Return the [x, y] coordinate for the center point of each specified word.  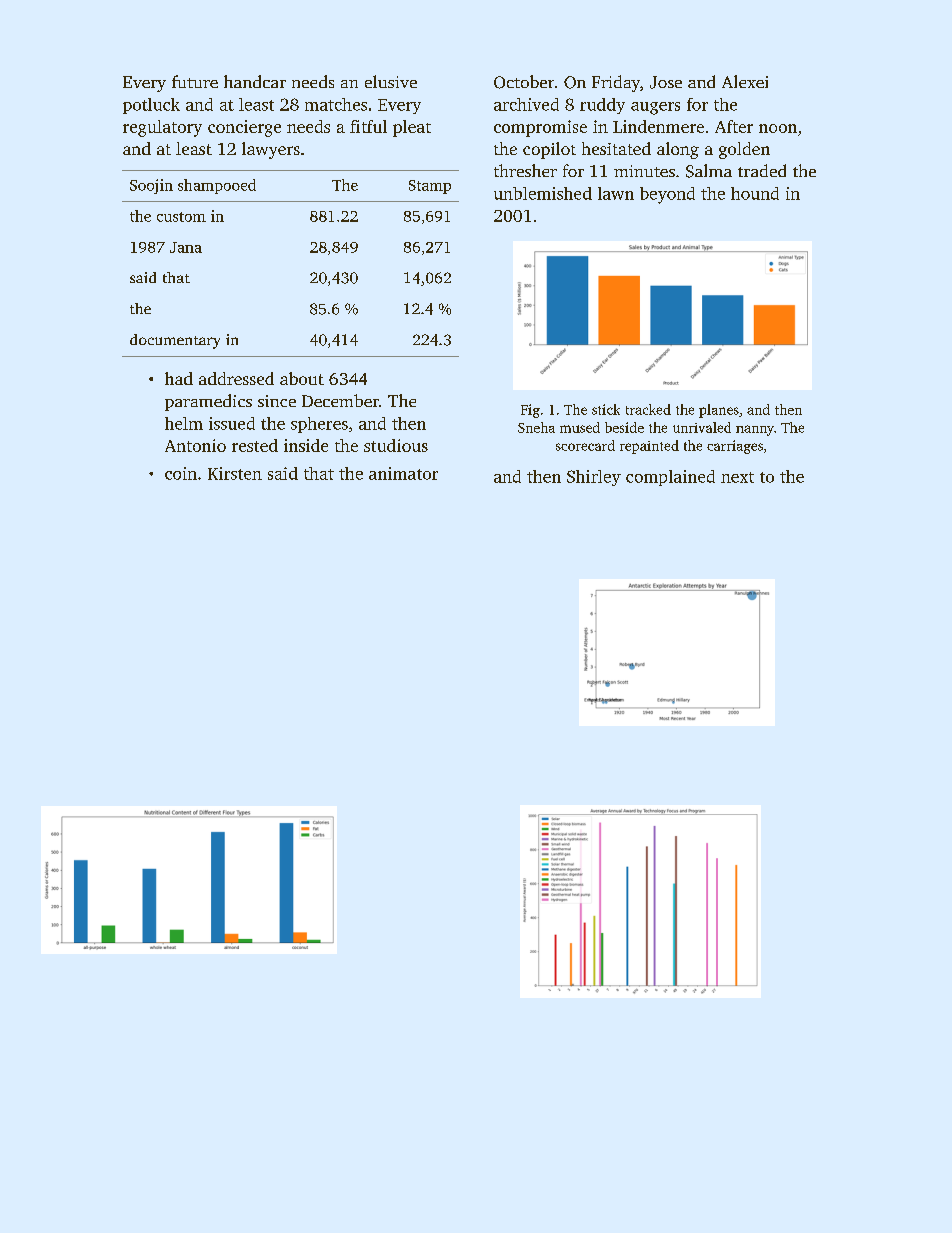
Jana [186, 247]
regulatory [162, 128]
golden [744, 150]
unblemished [543, 193]
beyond [667, 195]
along [678, 150]
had [179, 378]
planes [719, 411]
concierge [244, 128]
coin [181, 473]
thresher [525, 170]
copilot [549, 150]
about [302, 378]
